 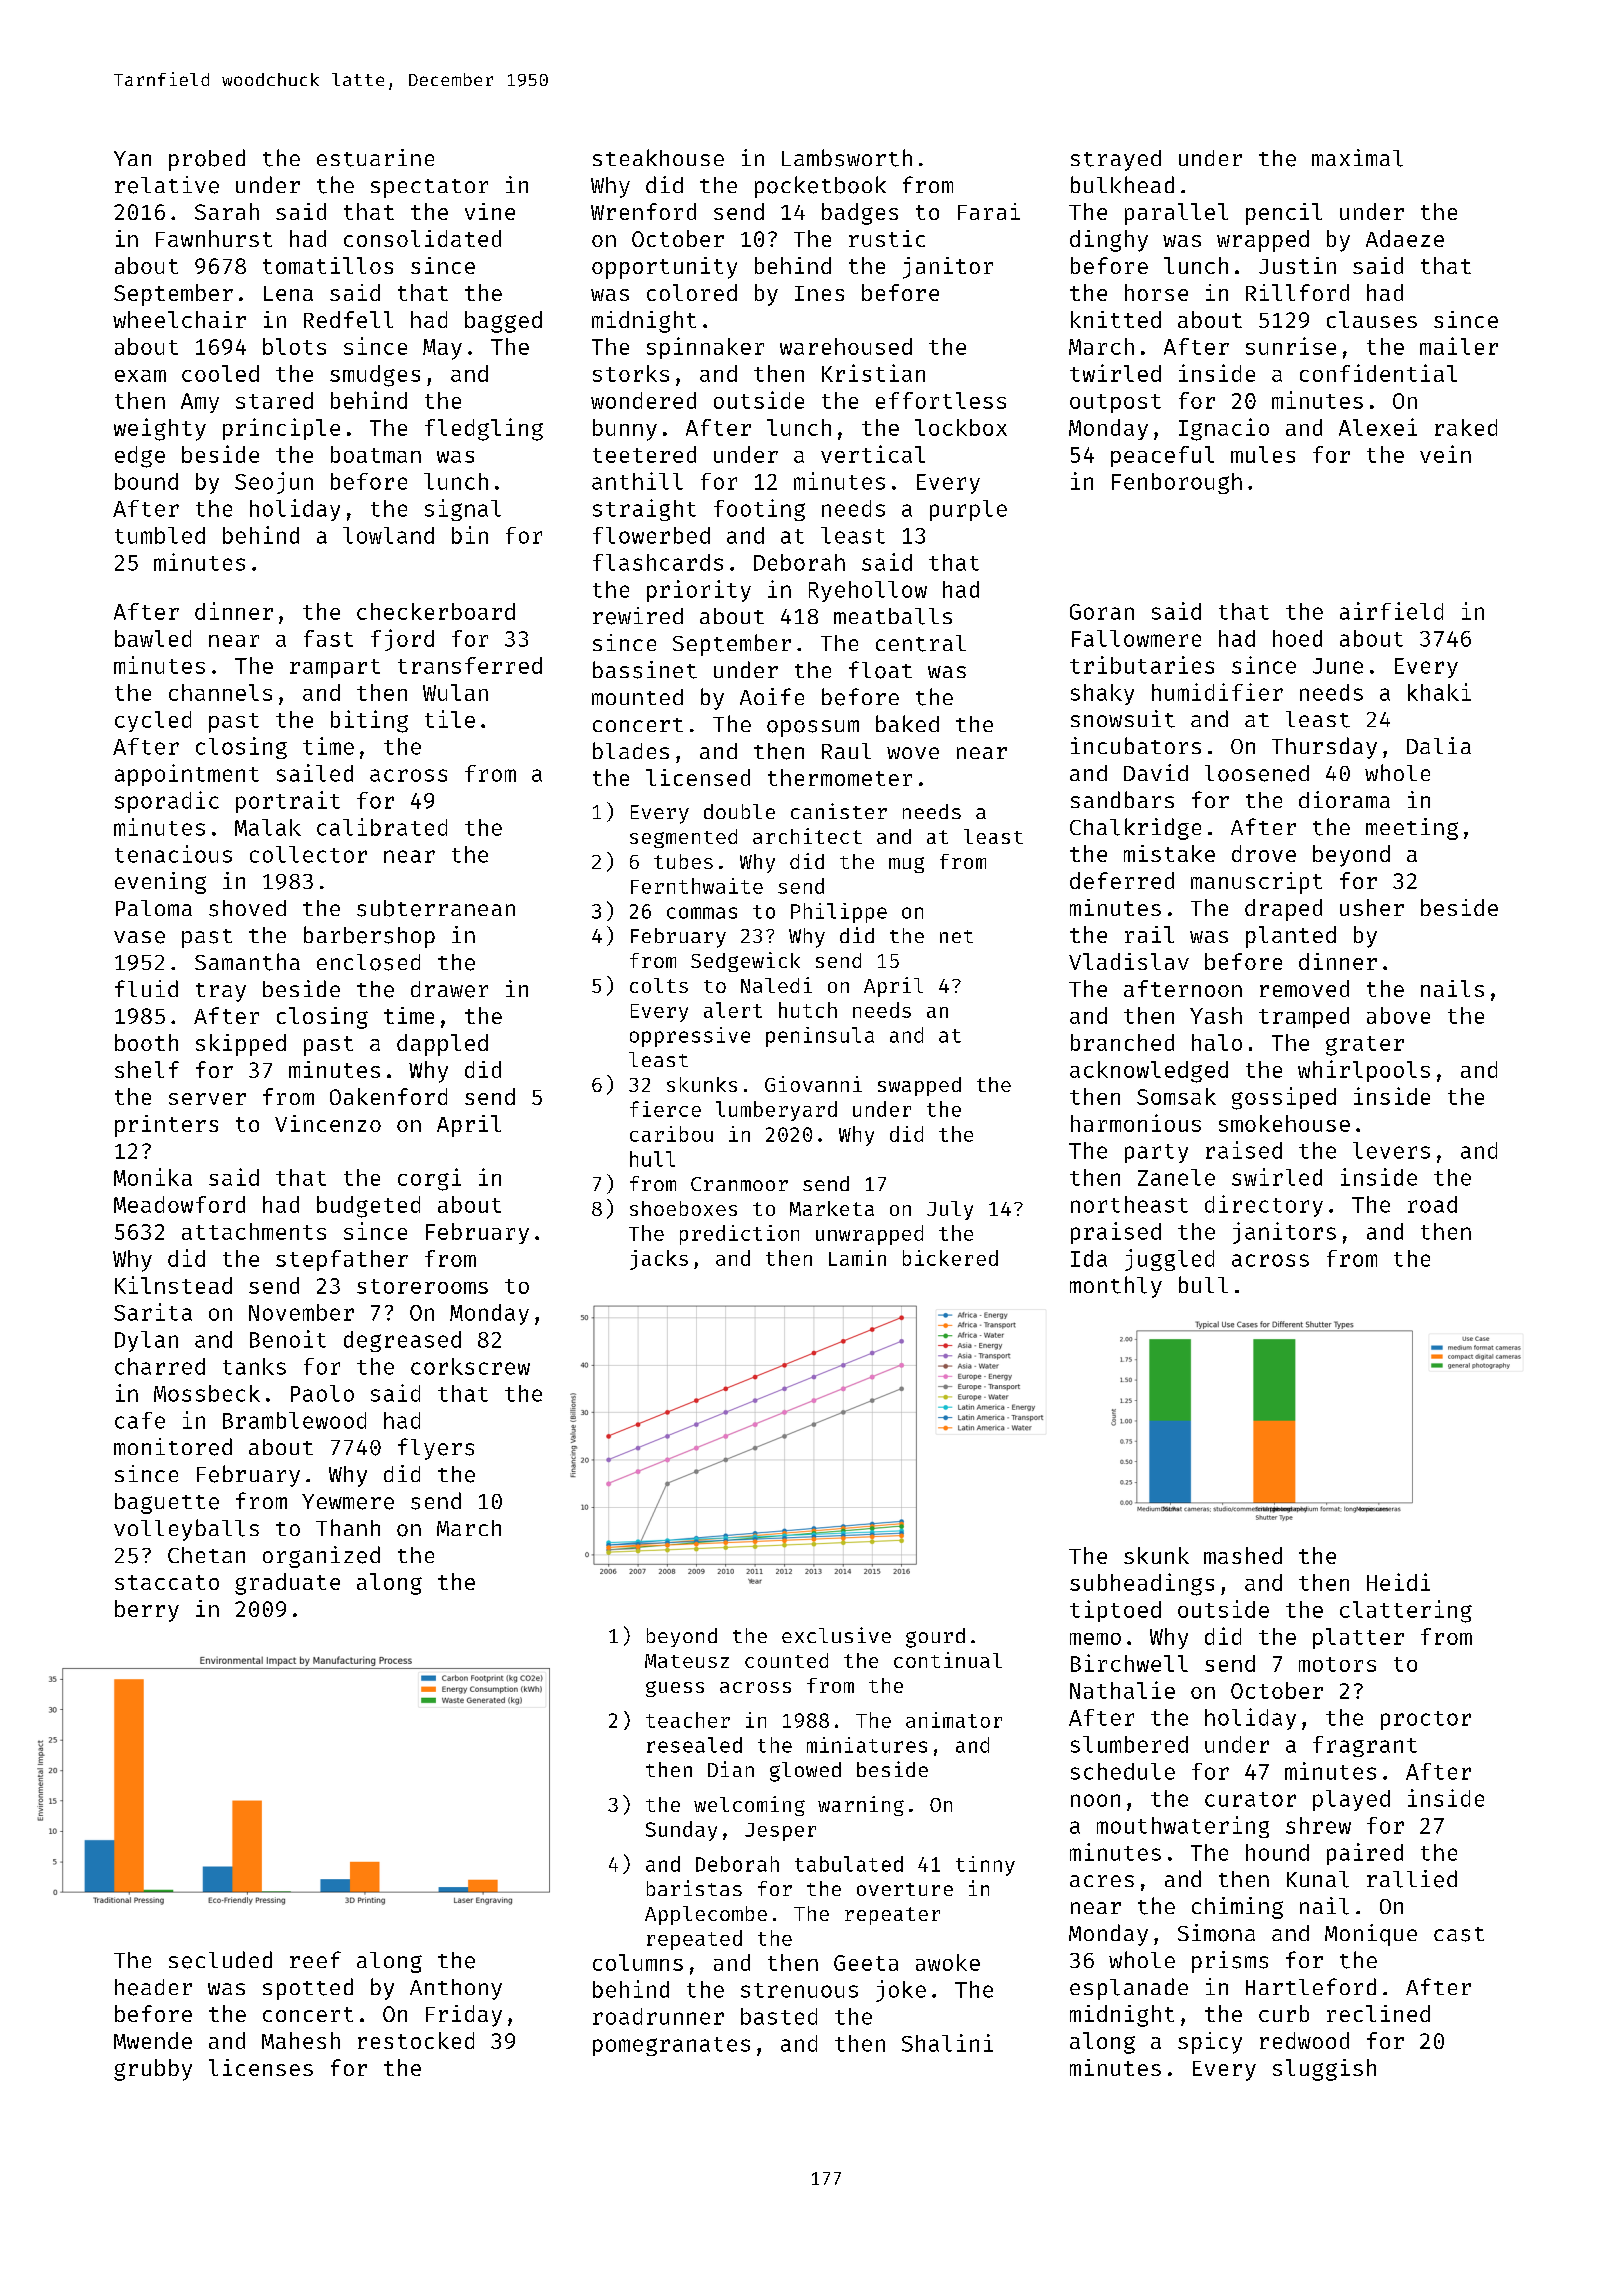 I want to click on checkerboard, so click(x=436, y=611).
